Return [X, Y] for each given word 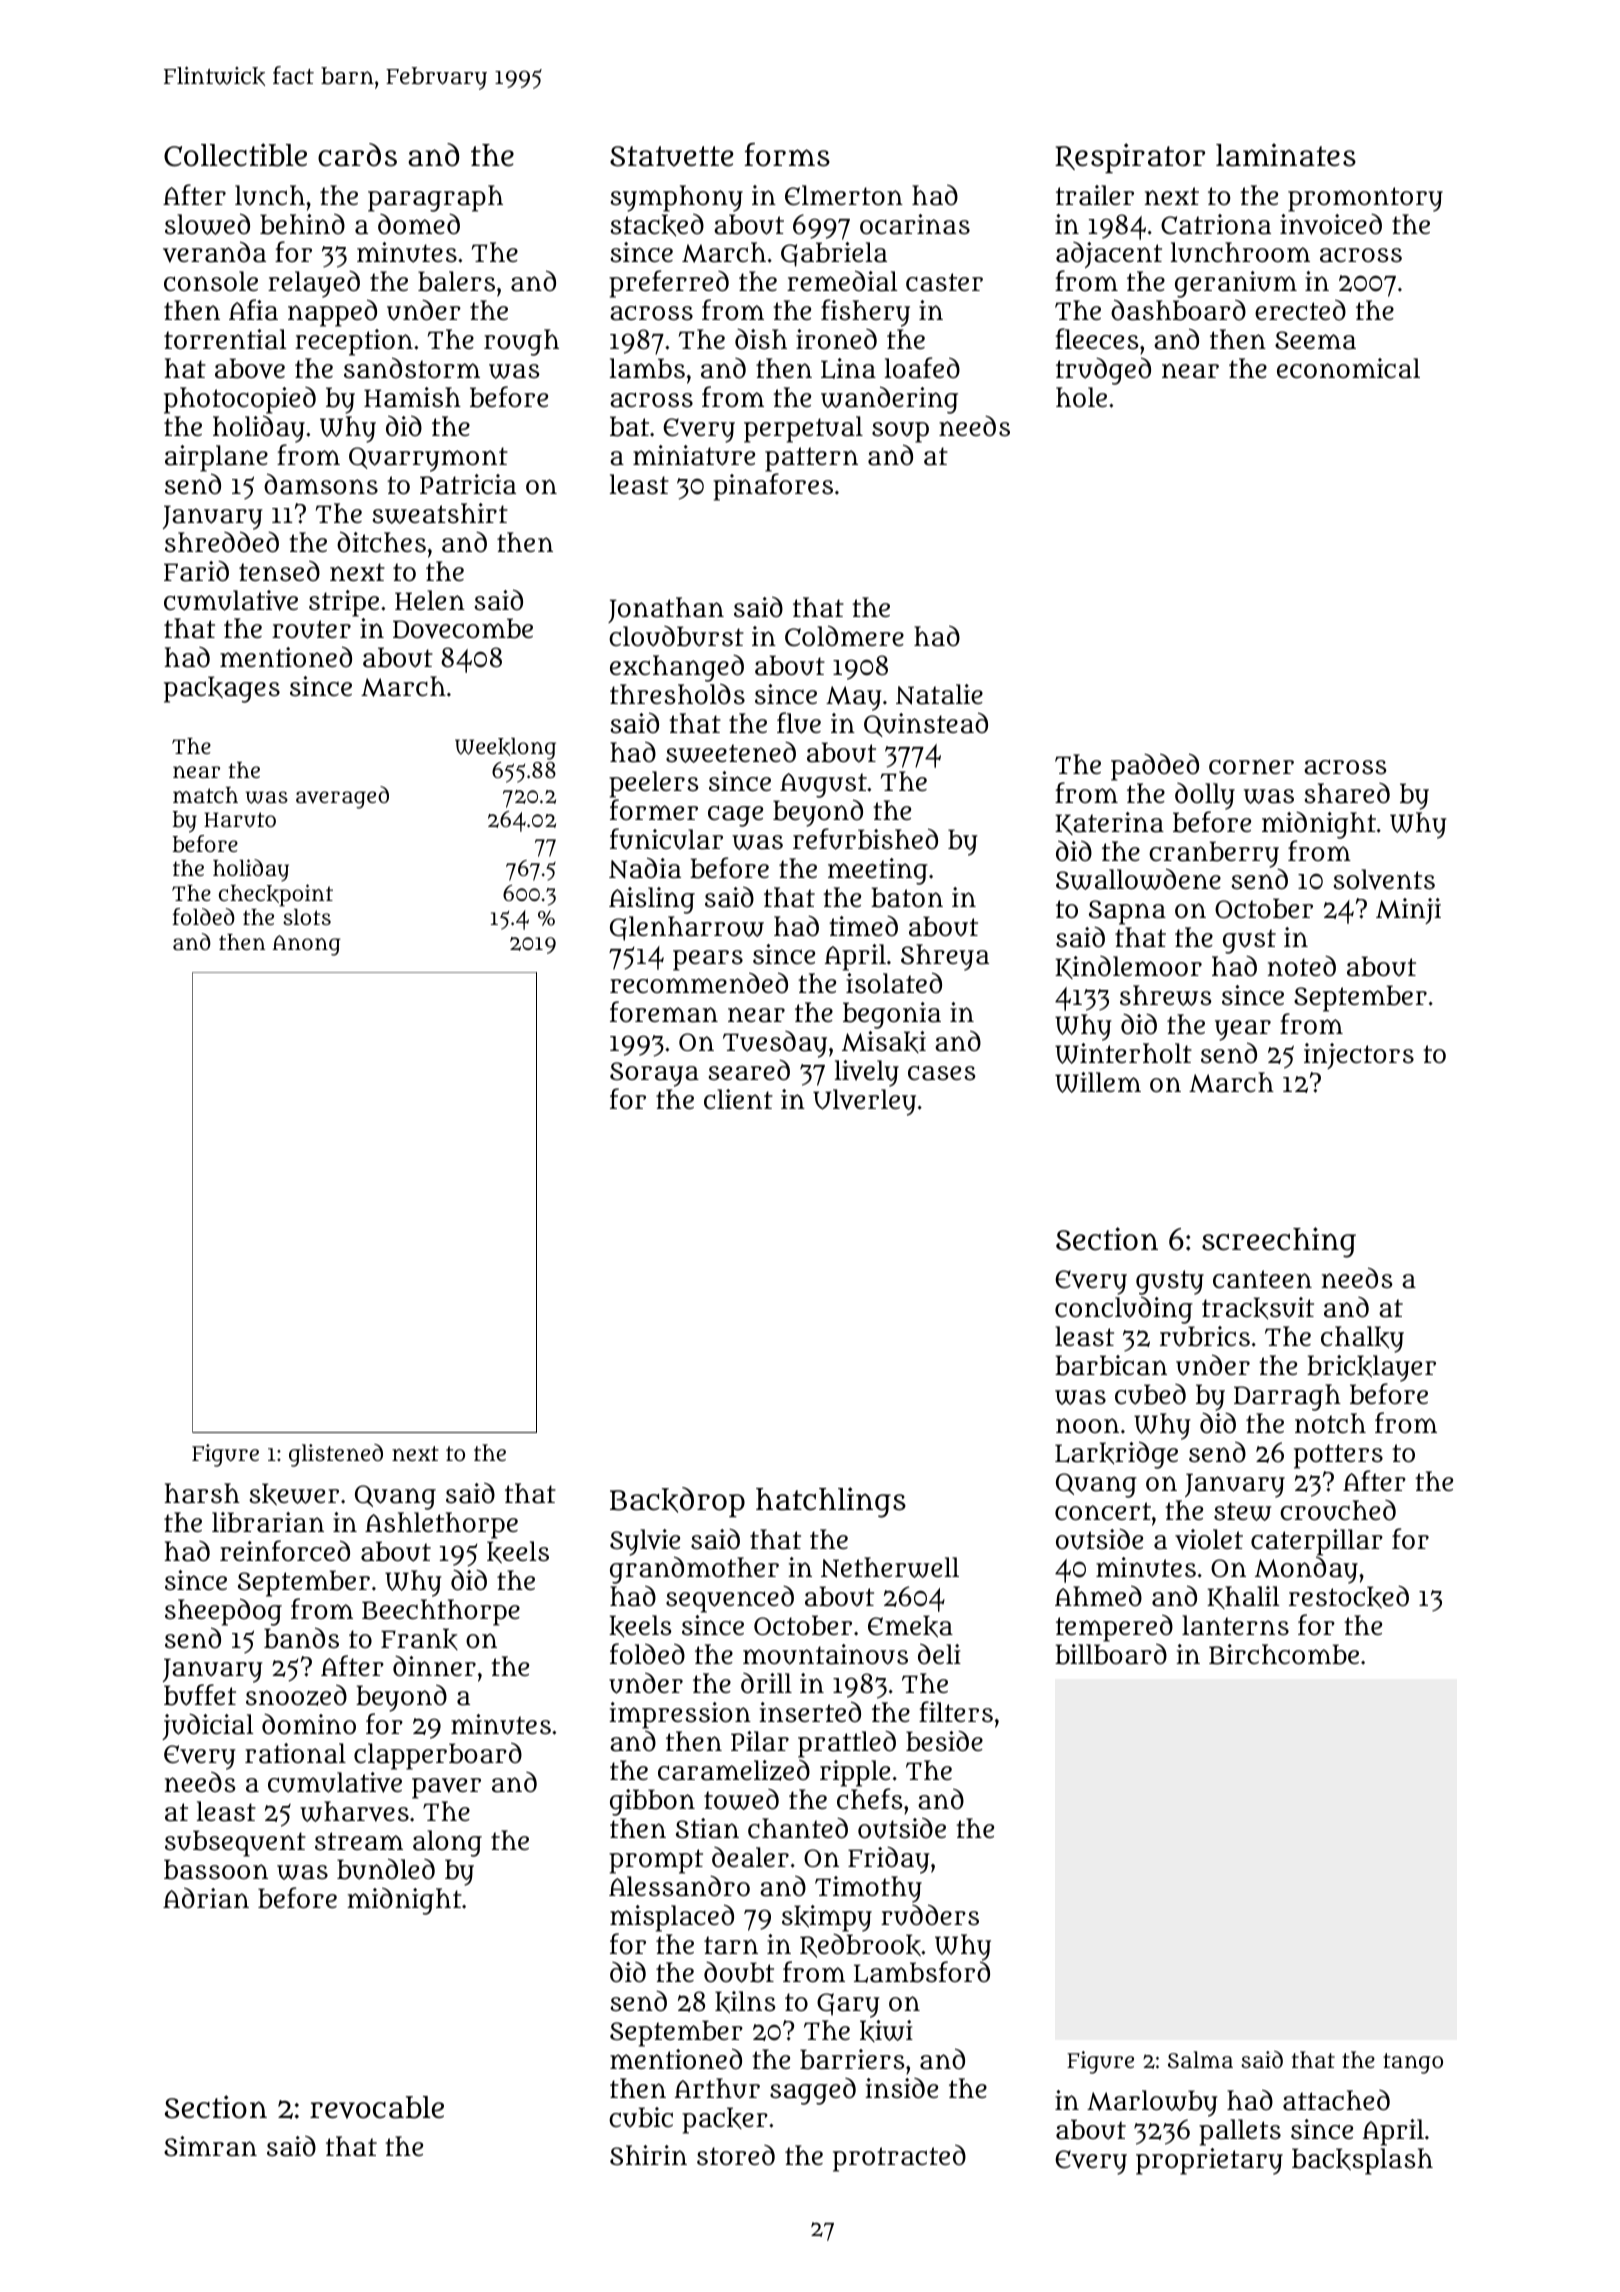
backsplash [1362, 2161]
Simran [210, 2146]
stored [736, 2155]
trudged [1103, 371]
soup [900, 432]
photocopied [240, 400]
